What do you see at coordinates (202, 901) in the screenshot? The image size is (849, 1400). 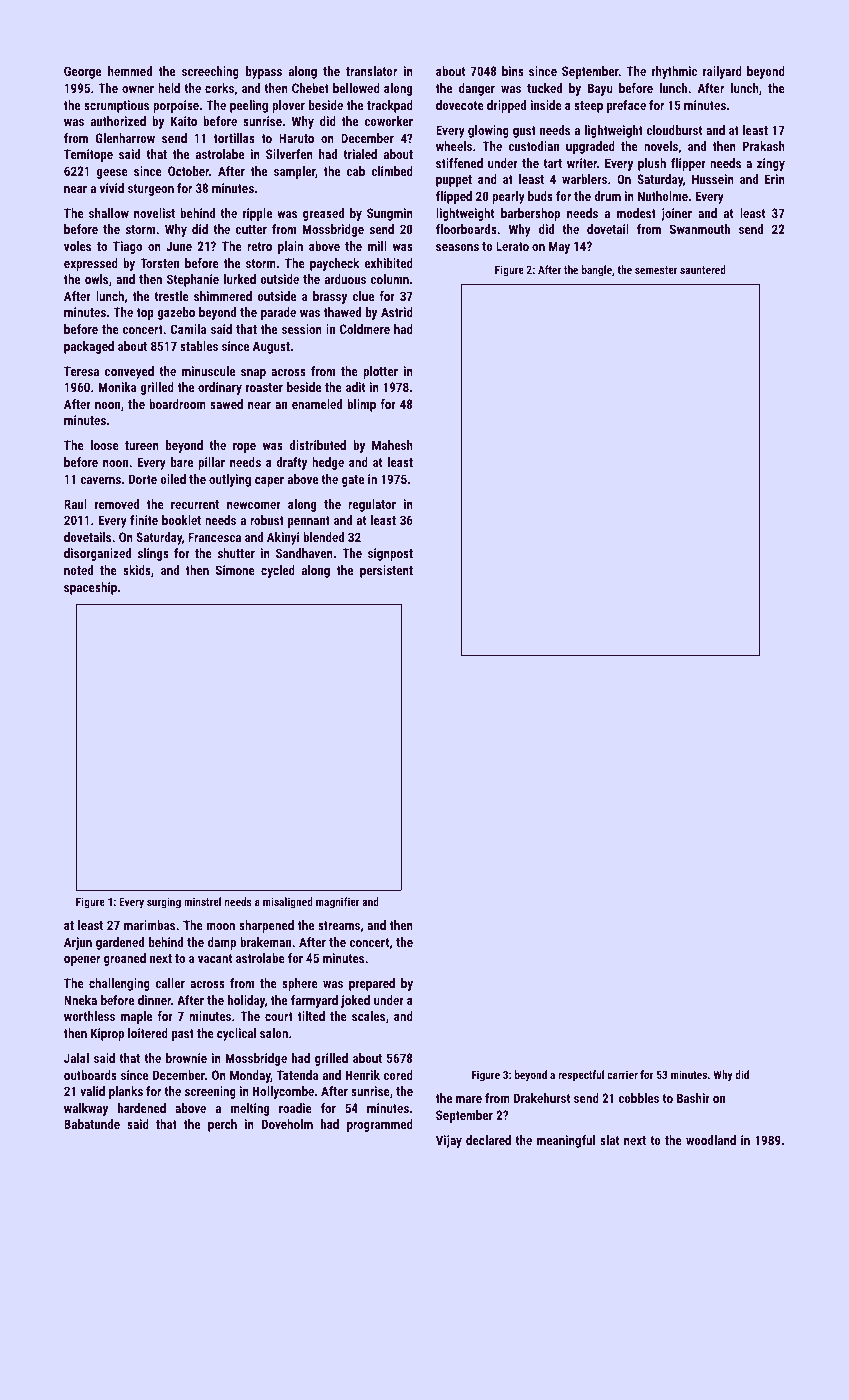 I see `minstrel` at bounding box center [202, 901].
